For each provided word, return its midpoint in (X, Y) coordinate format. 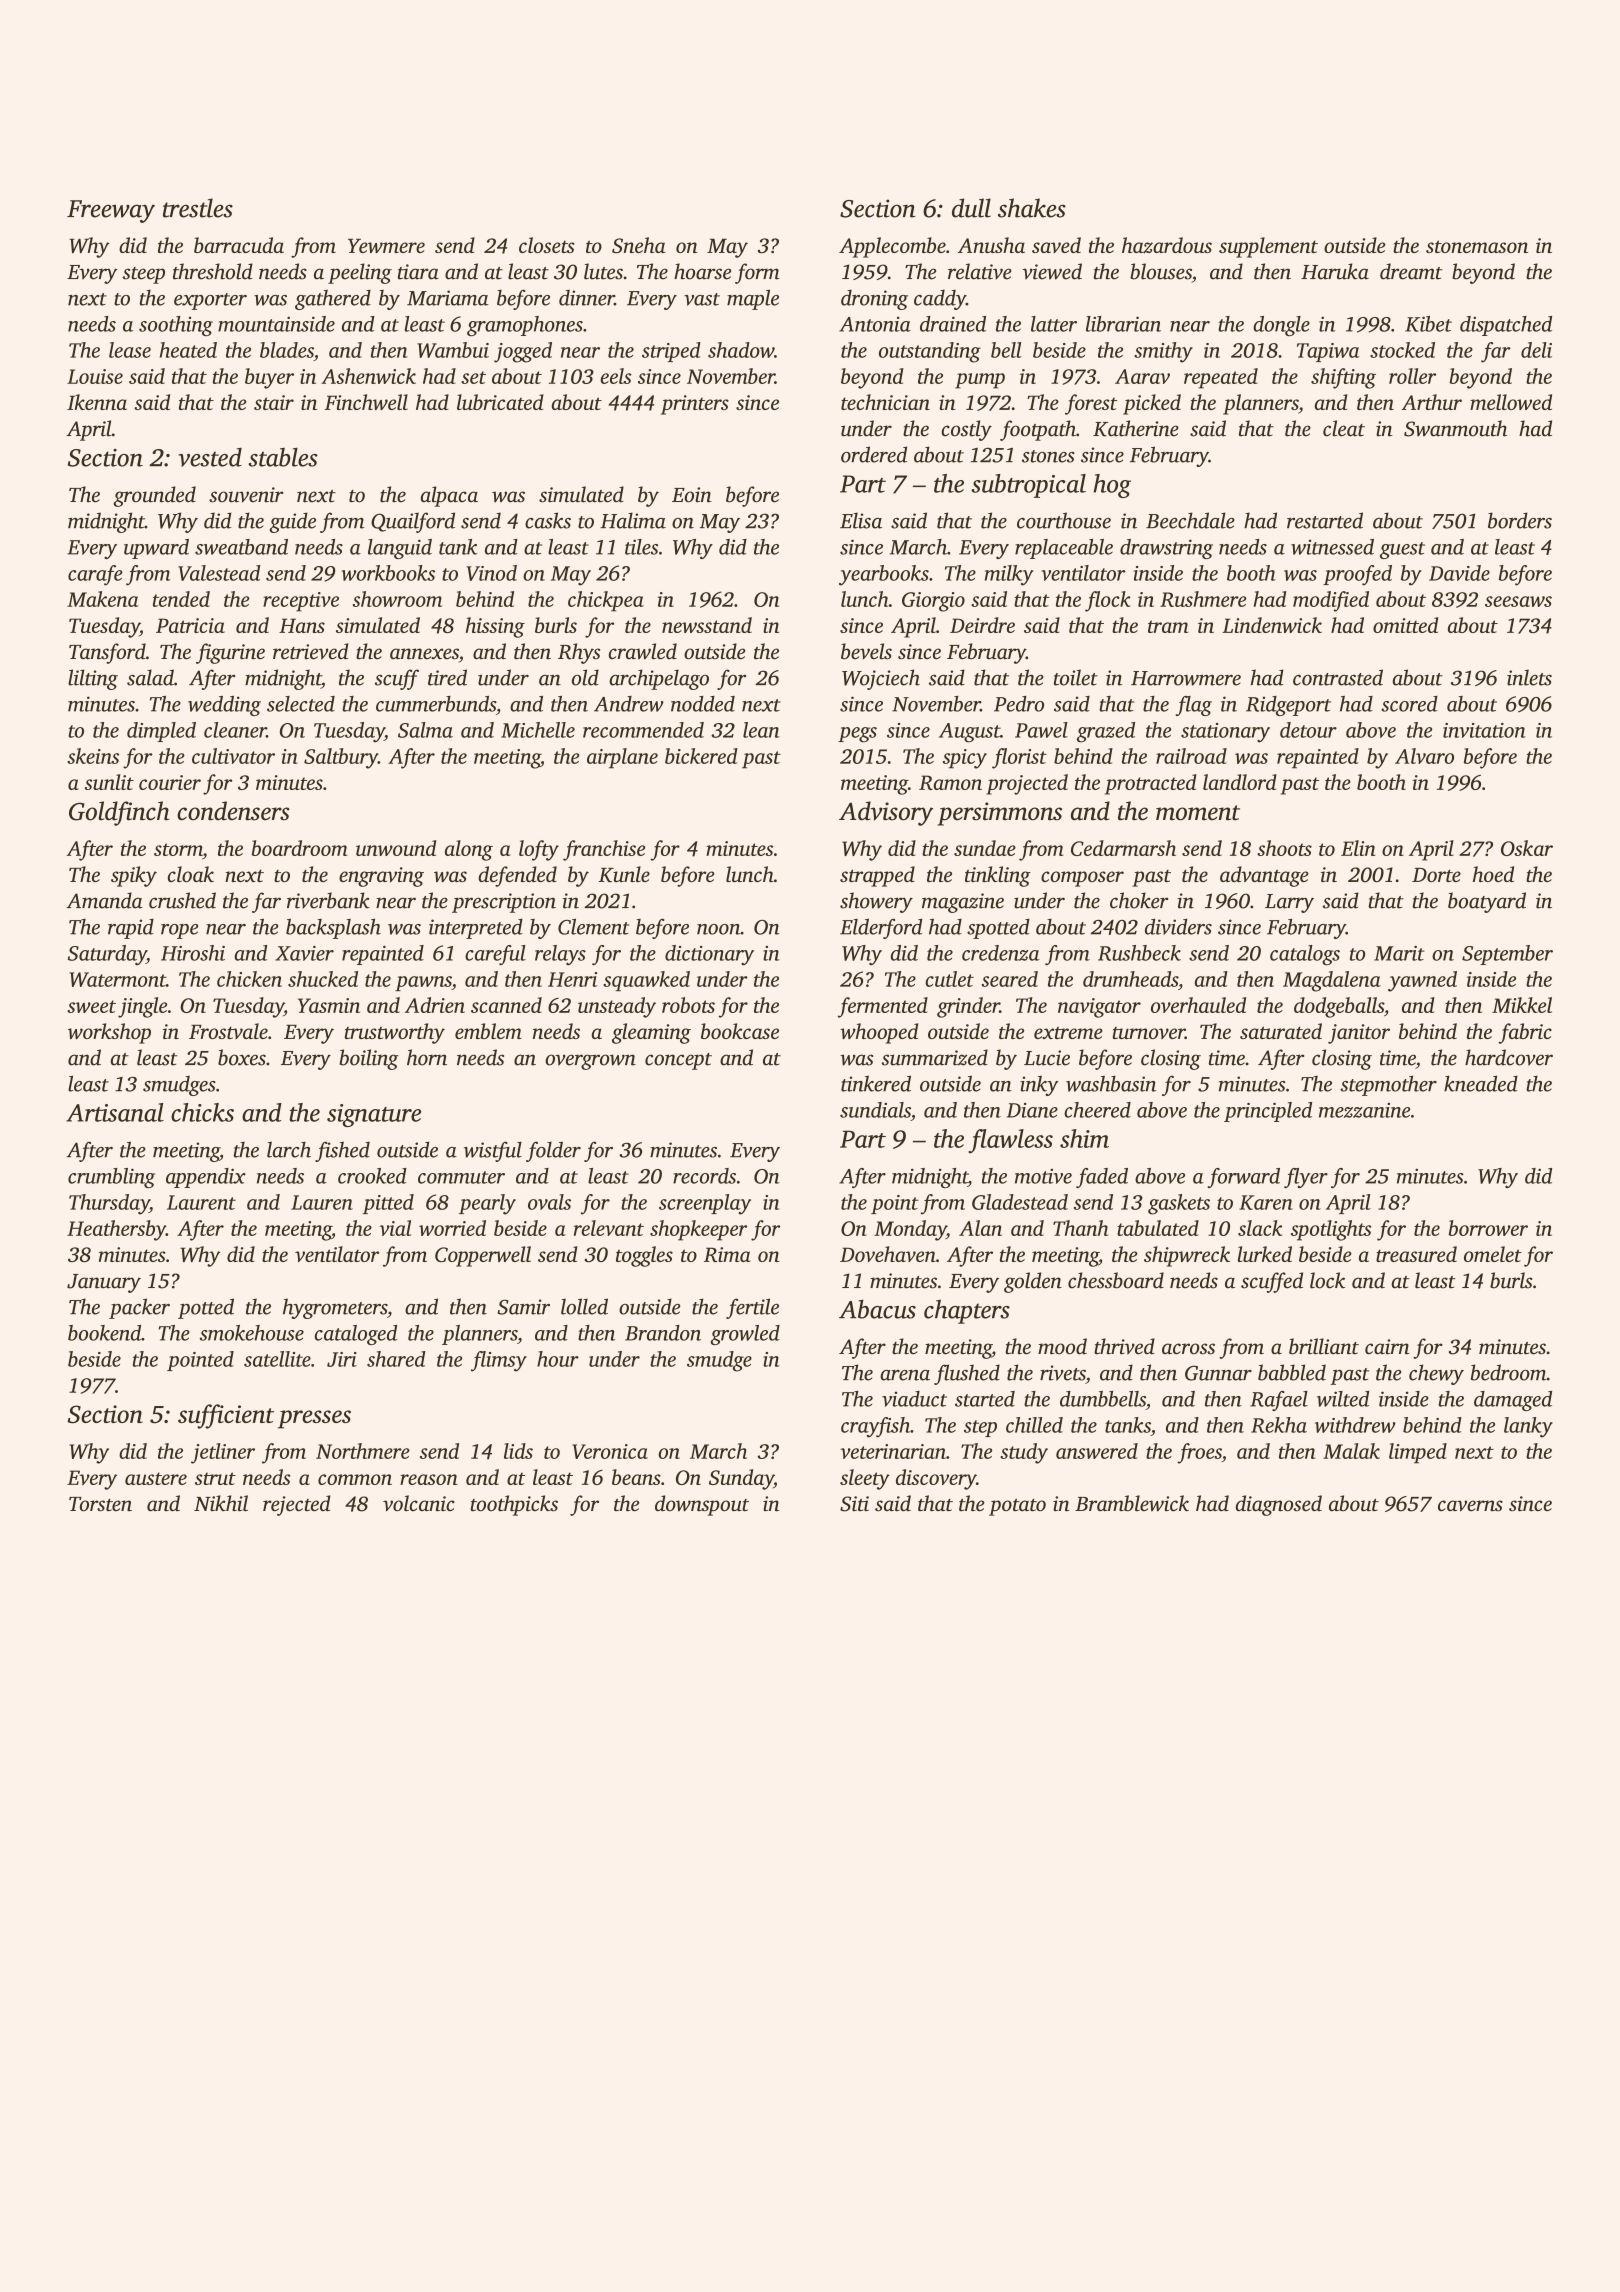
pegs (857, 735)
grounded (155, 496)
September (1507, 955)
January (104, 1283)
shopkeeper (698, 1230)
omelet (1493, 1254)
